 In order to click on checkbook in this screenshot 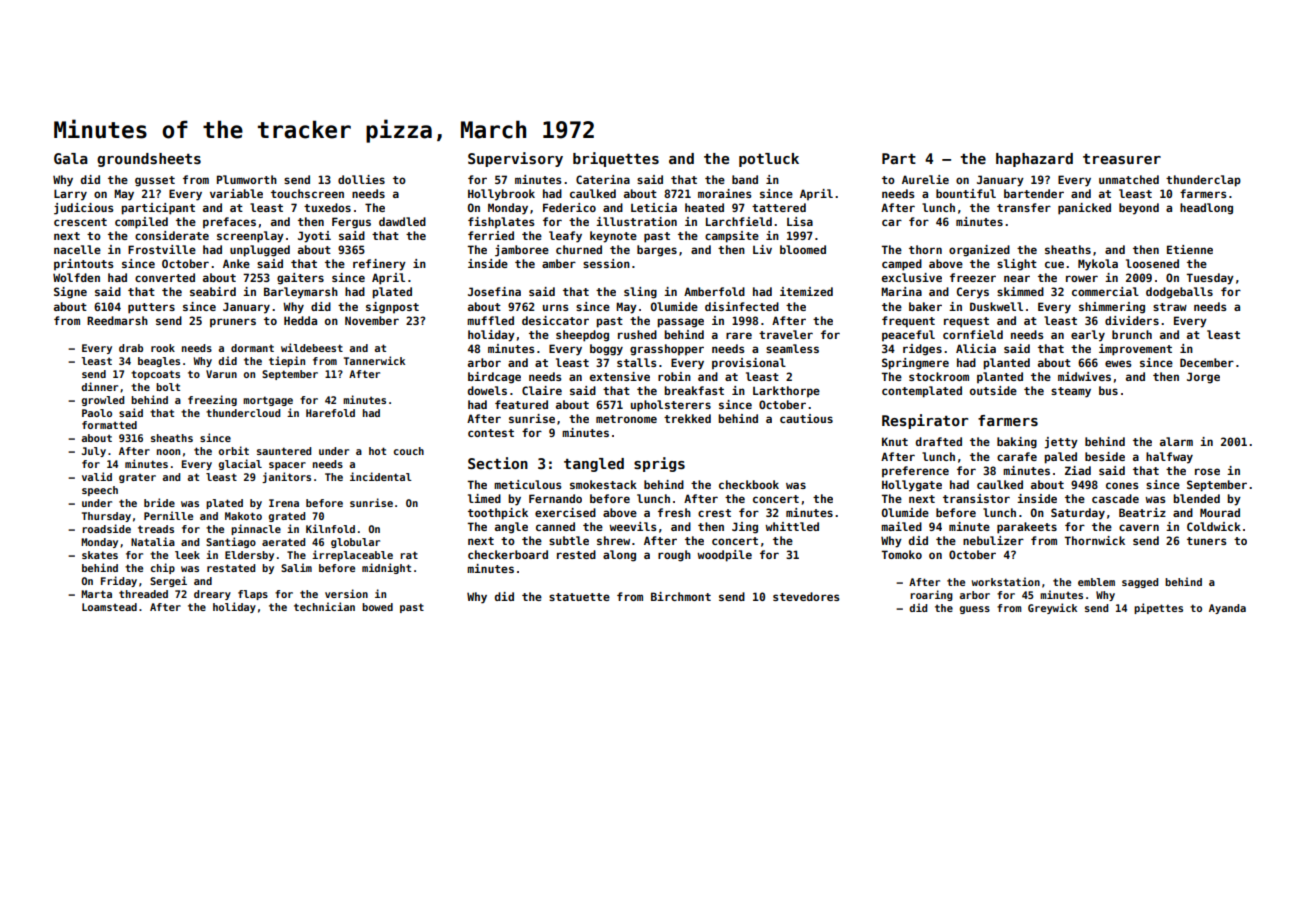, I will do `click(749, 484)`.
